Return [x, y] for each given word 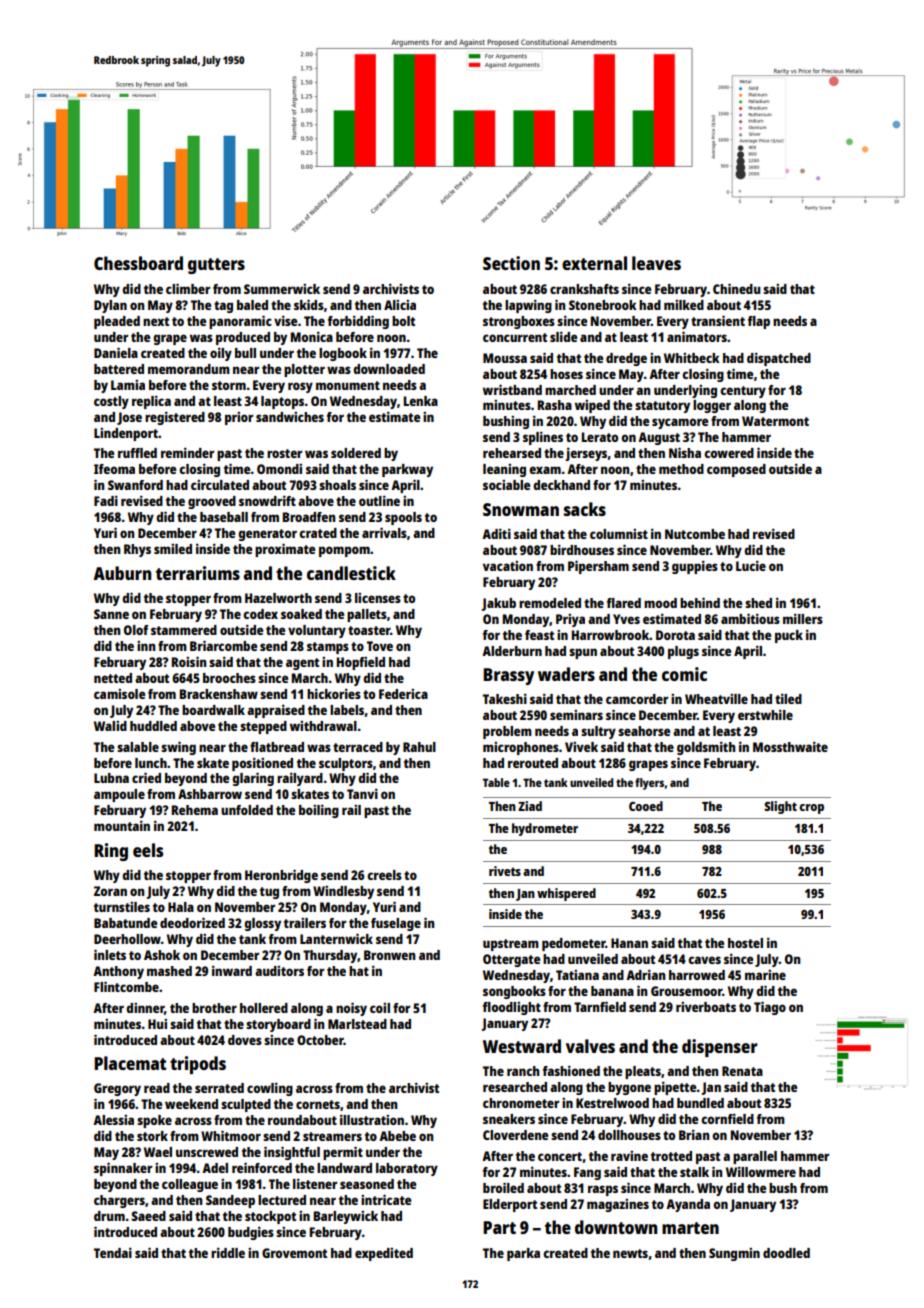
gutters [216, 266]
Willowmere [761, 1171]
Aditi [496, 533]
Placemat [130, 1063]
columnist [619, 534]
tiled [788, 698]
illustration [372, 1119]
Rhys [137, 550]
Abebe [397, 1136]
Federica [403, 694]
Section [511, 263]
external [594, 263]
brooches [229, 678]
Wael [158, 1152]
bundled [700, 1103]
